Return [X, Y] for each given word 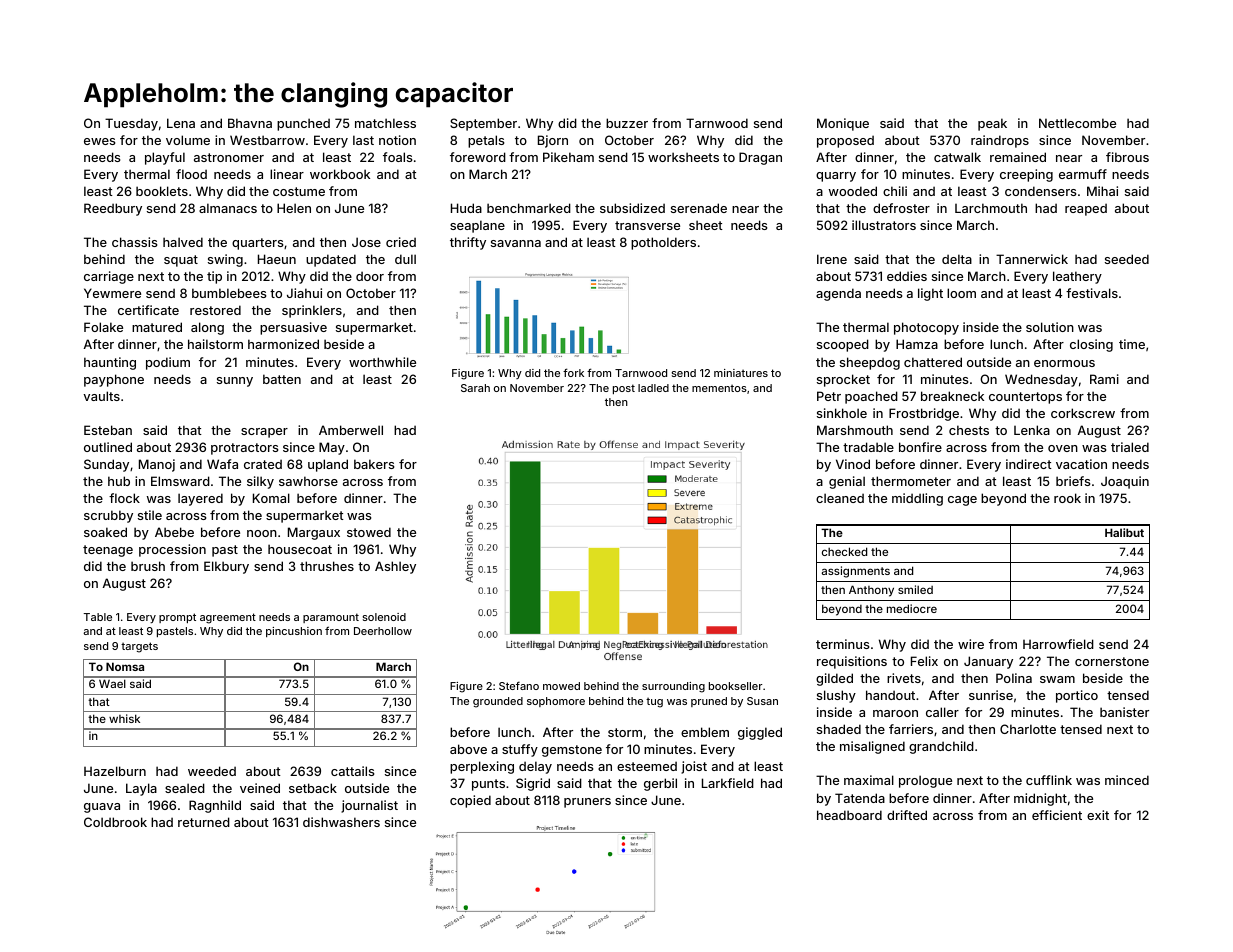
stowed [369, 532]
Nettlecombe [1077, 123]
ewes [99, 141]
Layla [141, 789]
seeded [1127, 259]
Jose [366, 242]
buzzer [627, 123]
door [370, 276]
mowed [561, 686]
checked [844, 551]
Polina [1014, 678]
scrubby [108, 516]
